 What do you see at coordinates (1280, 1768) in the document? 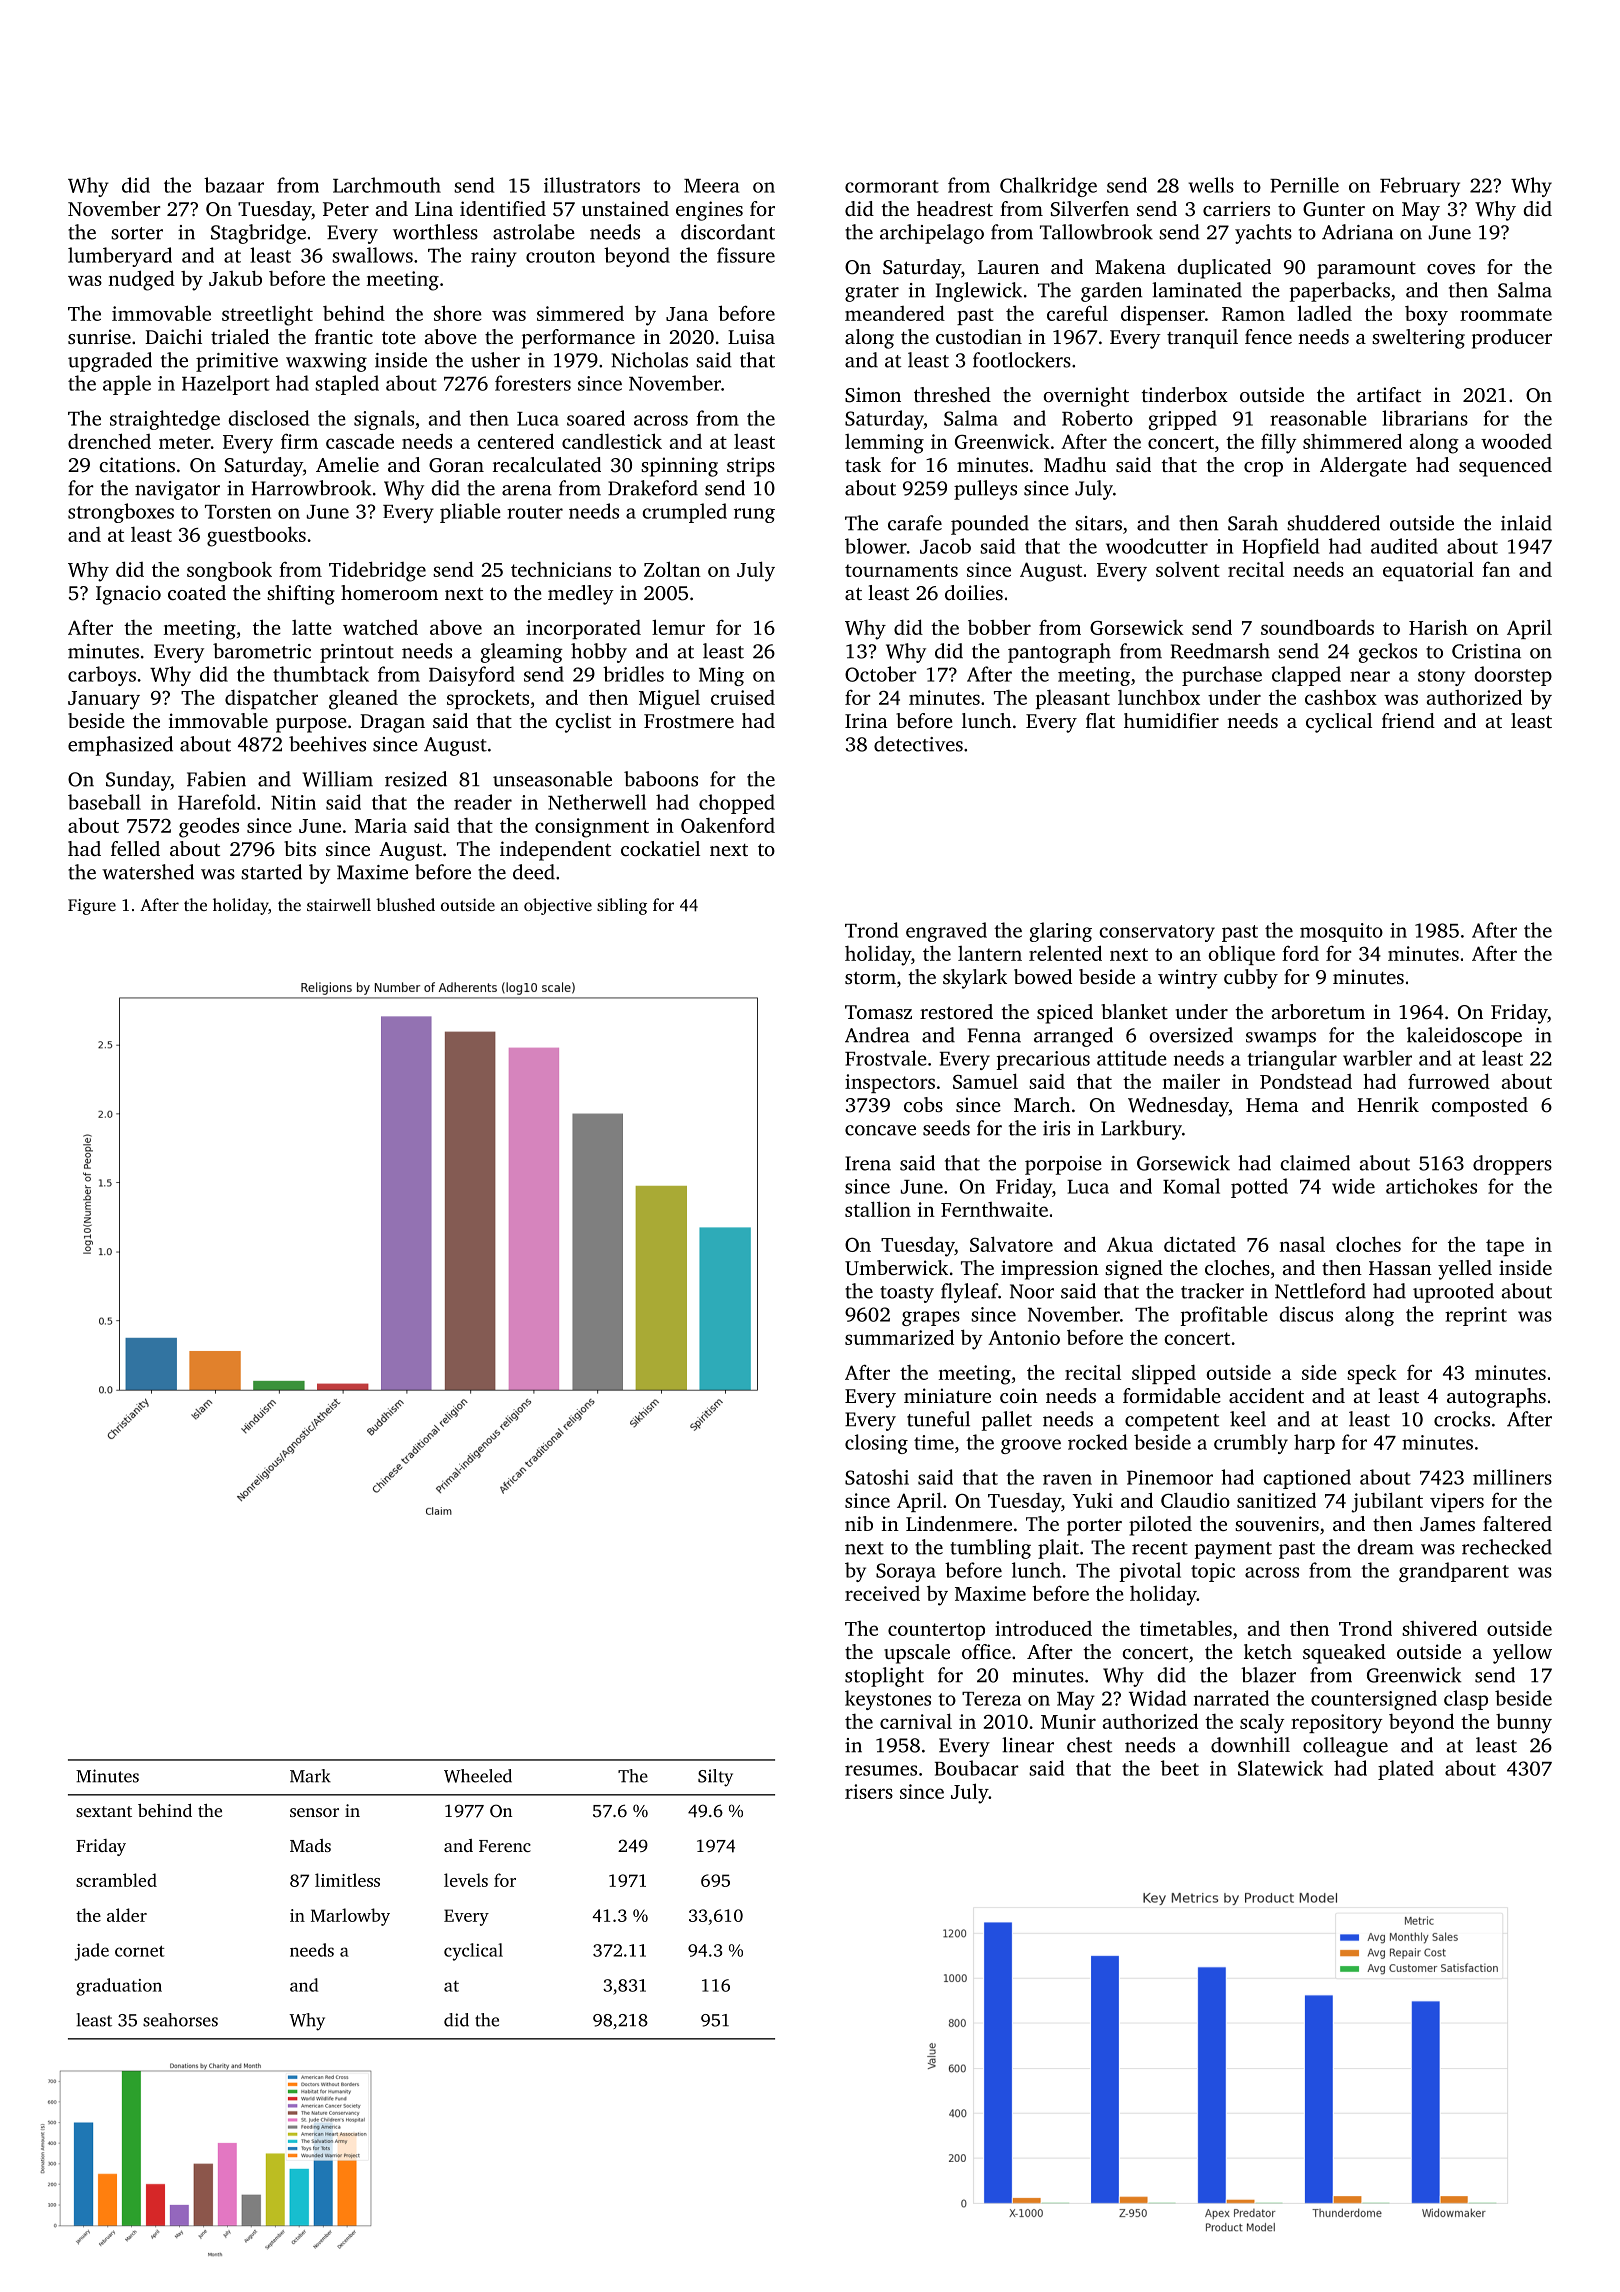
I see `Slatewick` at bounding box center [1280, 1768].
